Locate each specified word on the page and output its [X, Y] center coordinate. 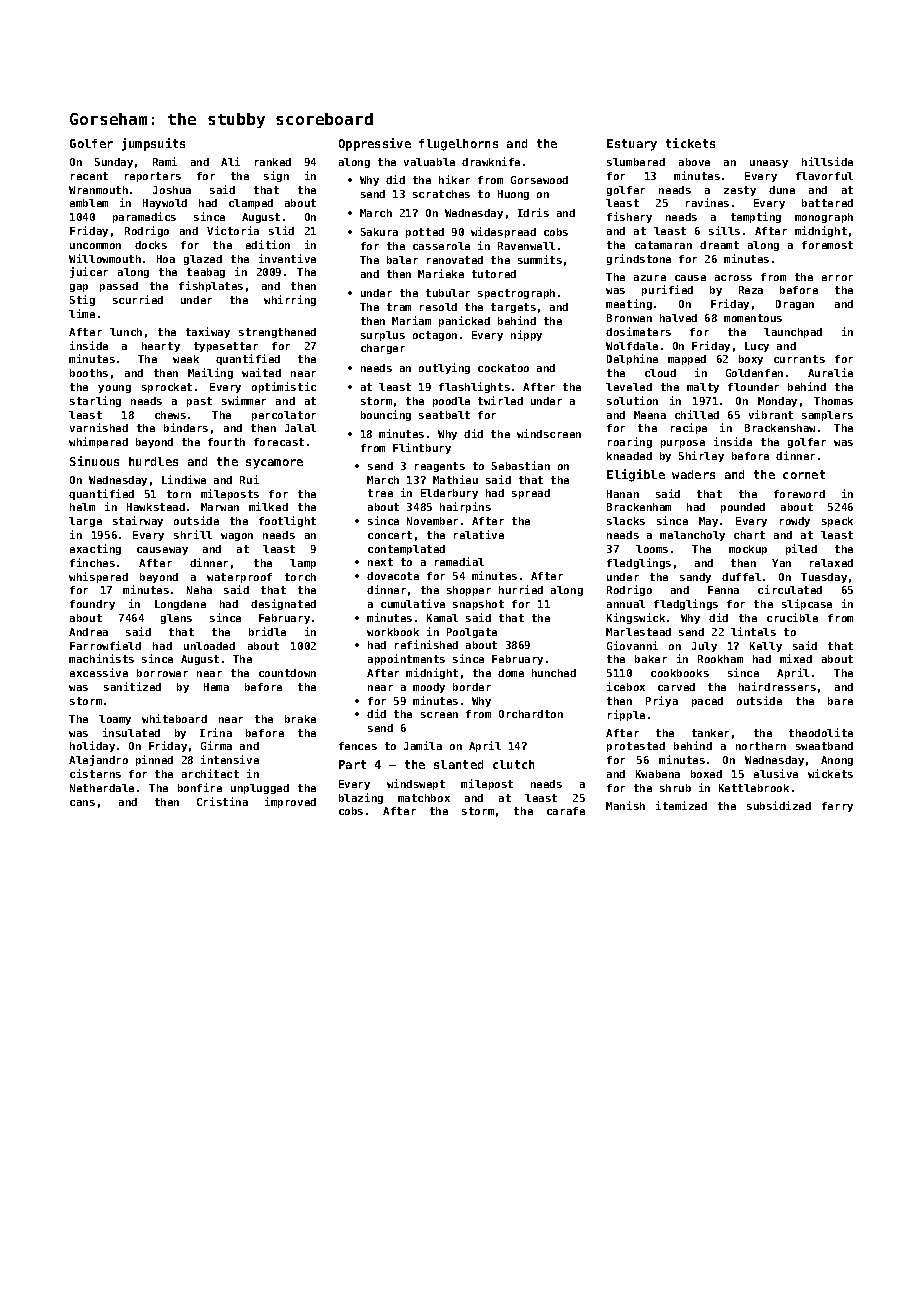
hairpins [465, 507]
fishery [629, 217]
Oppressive [375, 144]
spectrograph [516, 294]
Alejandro [98, 760]
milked [268, 506]
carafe [566, 811]
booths [89, 373]
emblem [89, 203]
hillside [827, 161]
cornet [804, 474]
